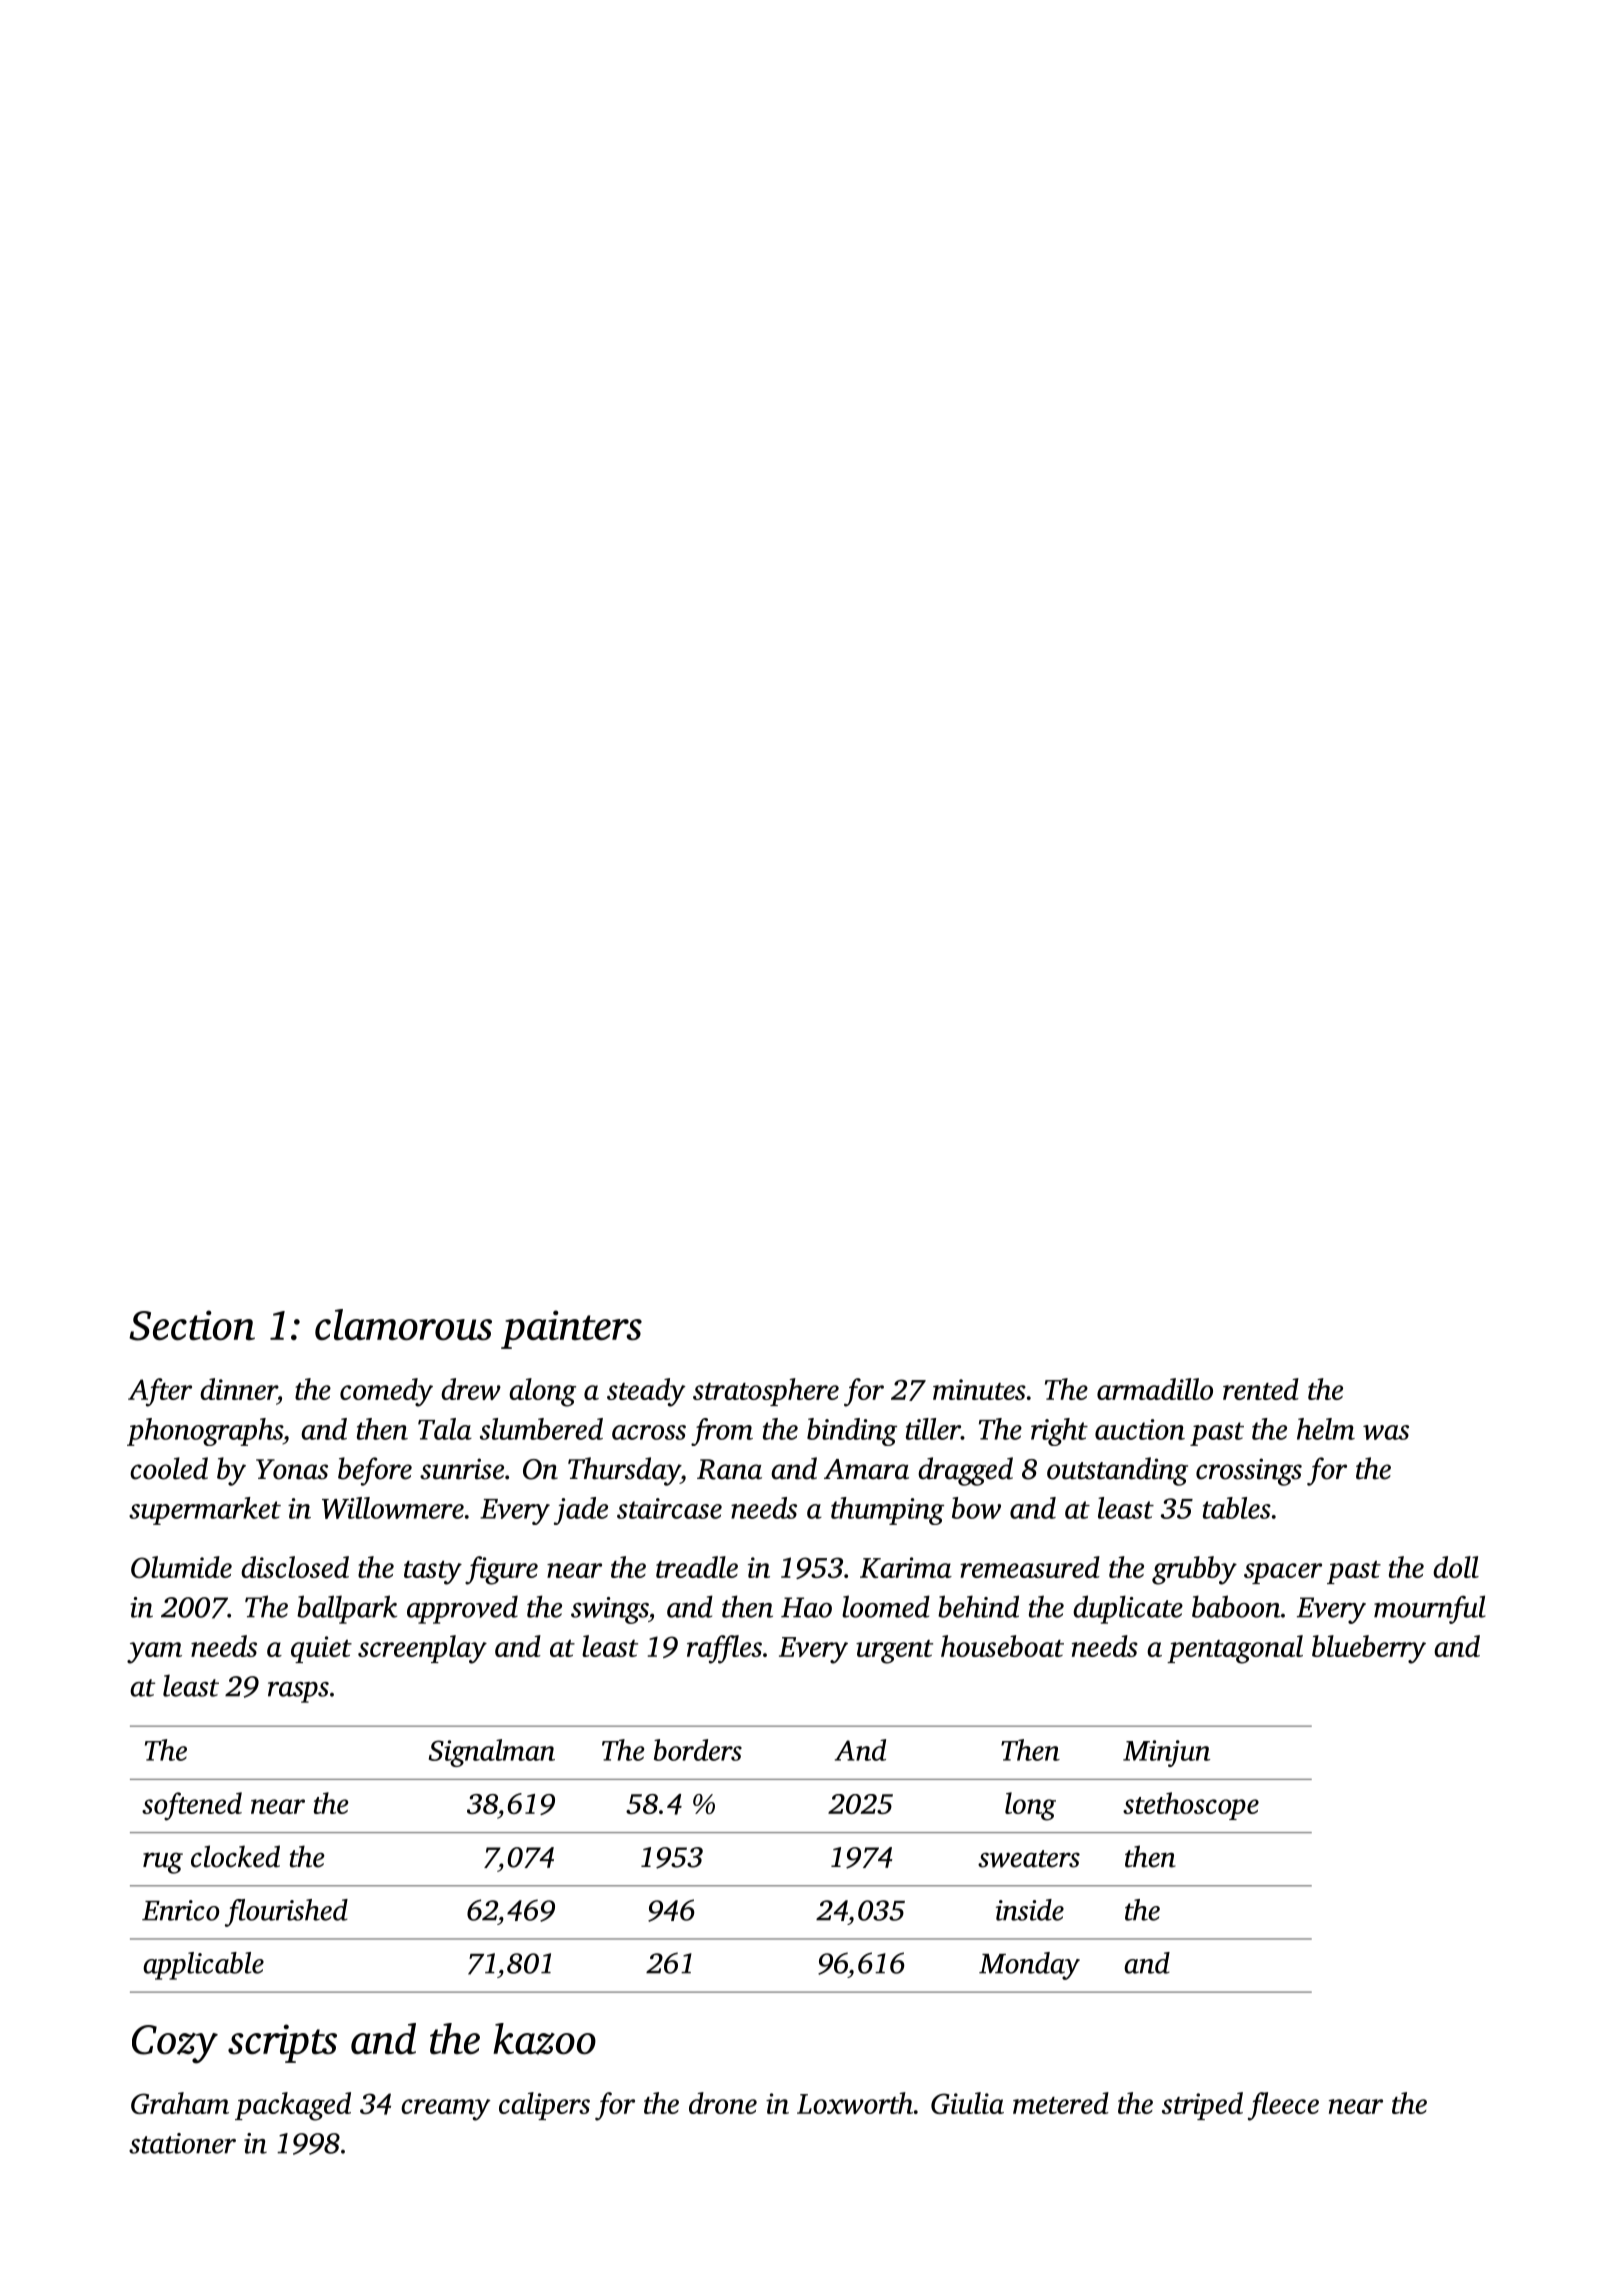 The image size is (1620, 2292). Describe the element at coordinates (403, 1324) in the screenshot. I see `clamorous` at that location.
